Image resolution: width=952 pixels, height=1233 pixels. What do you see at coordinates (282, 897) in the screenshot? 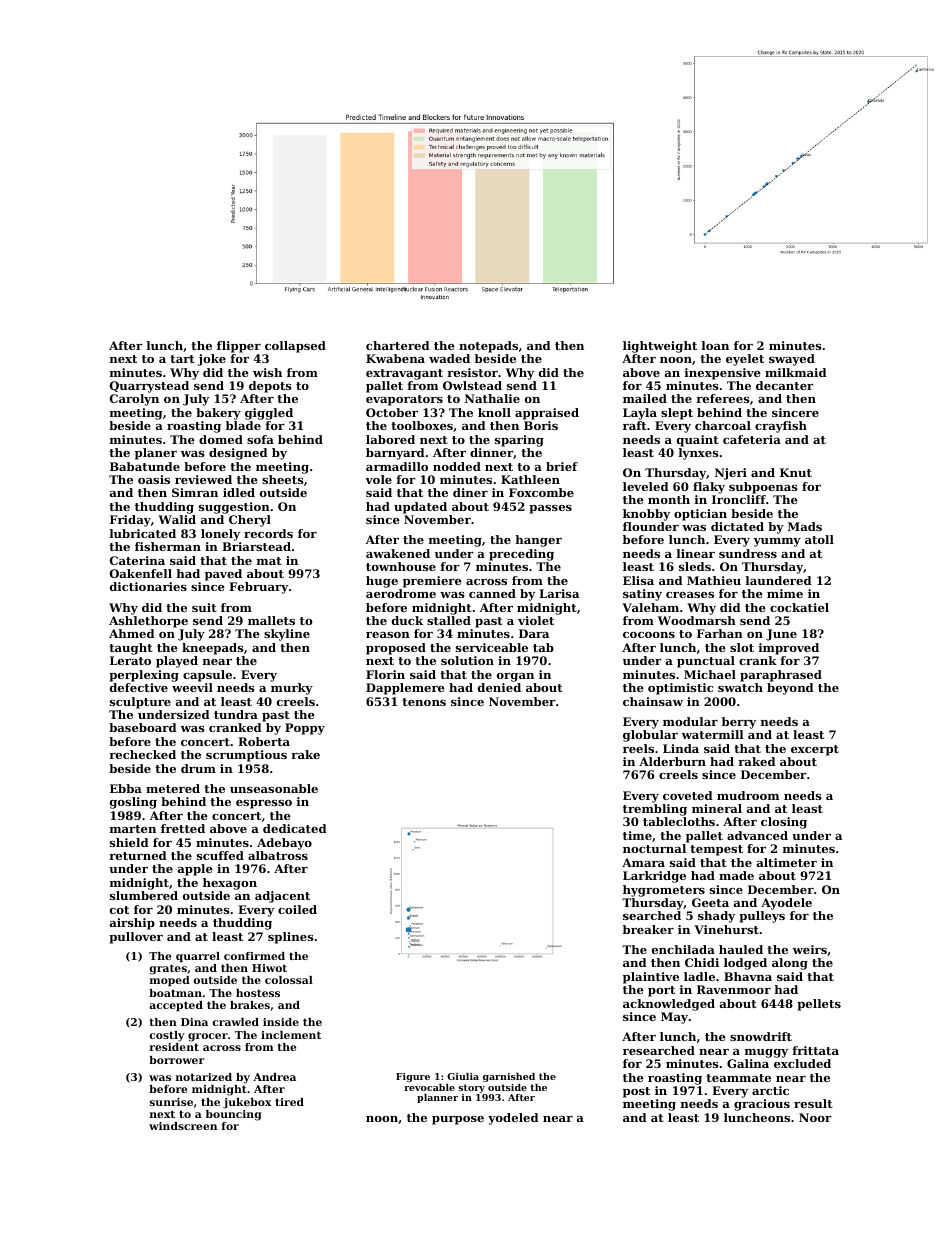
I see `adjacent` at bounding box center [282, 897].
